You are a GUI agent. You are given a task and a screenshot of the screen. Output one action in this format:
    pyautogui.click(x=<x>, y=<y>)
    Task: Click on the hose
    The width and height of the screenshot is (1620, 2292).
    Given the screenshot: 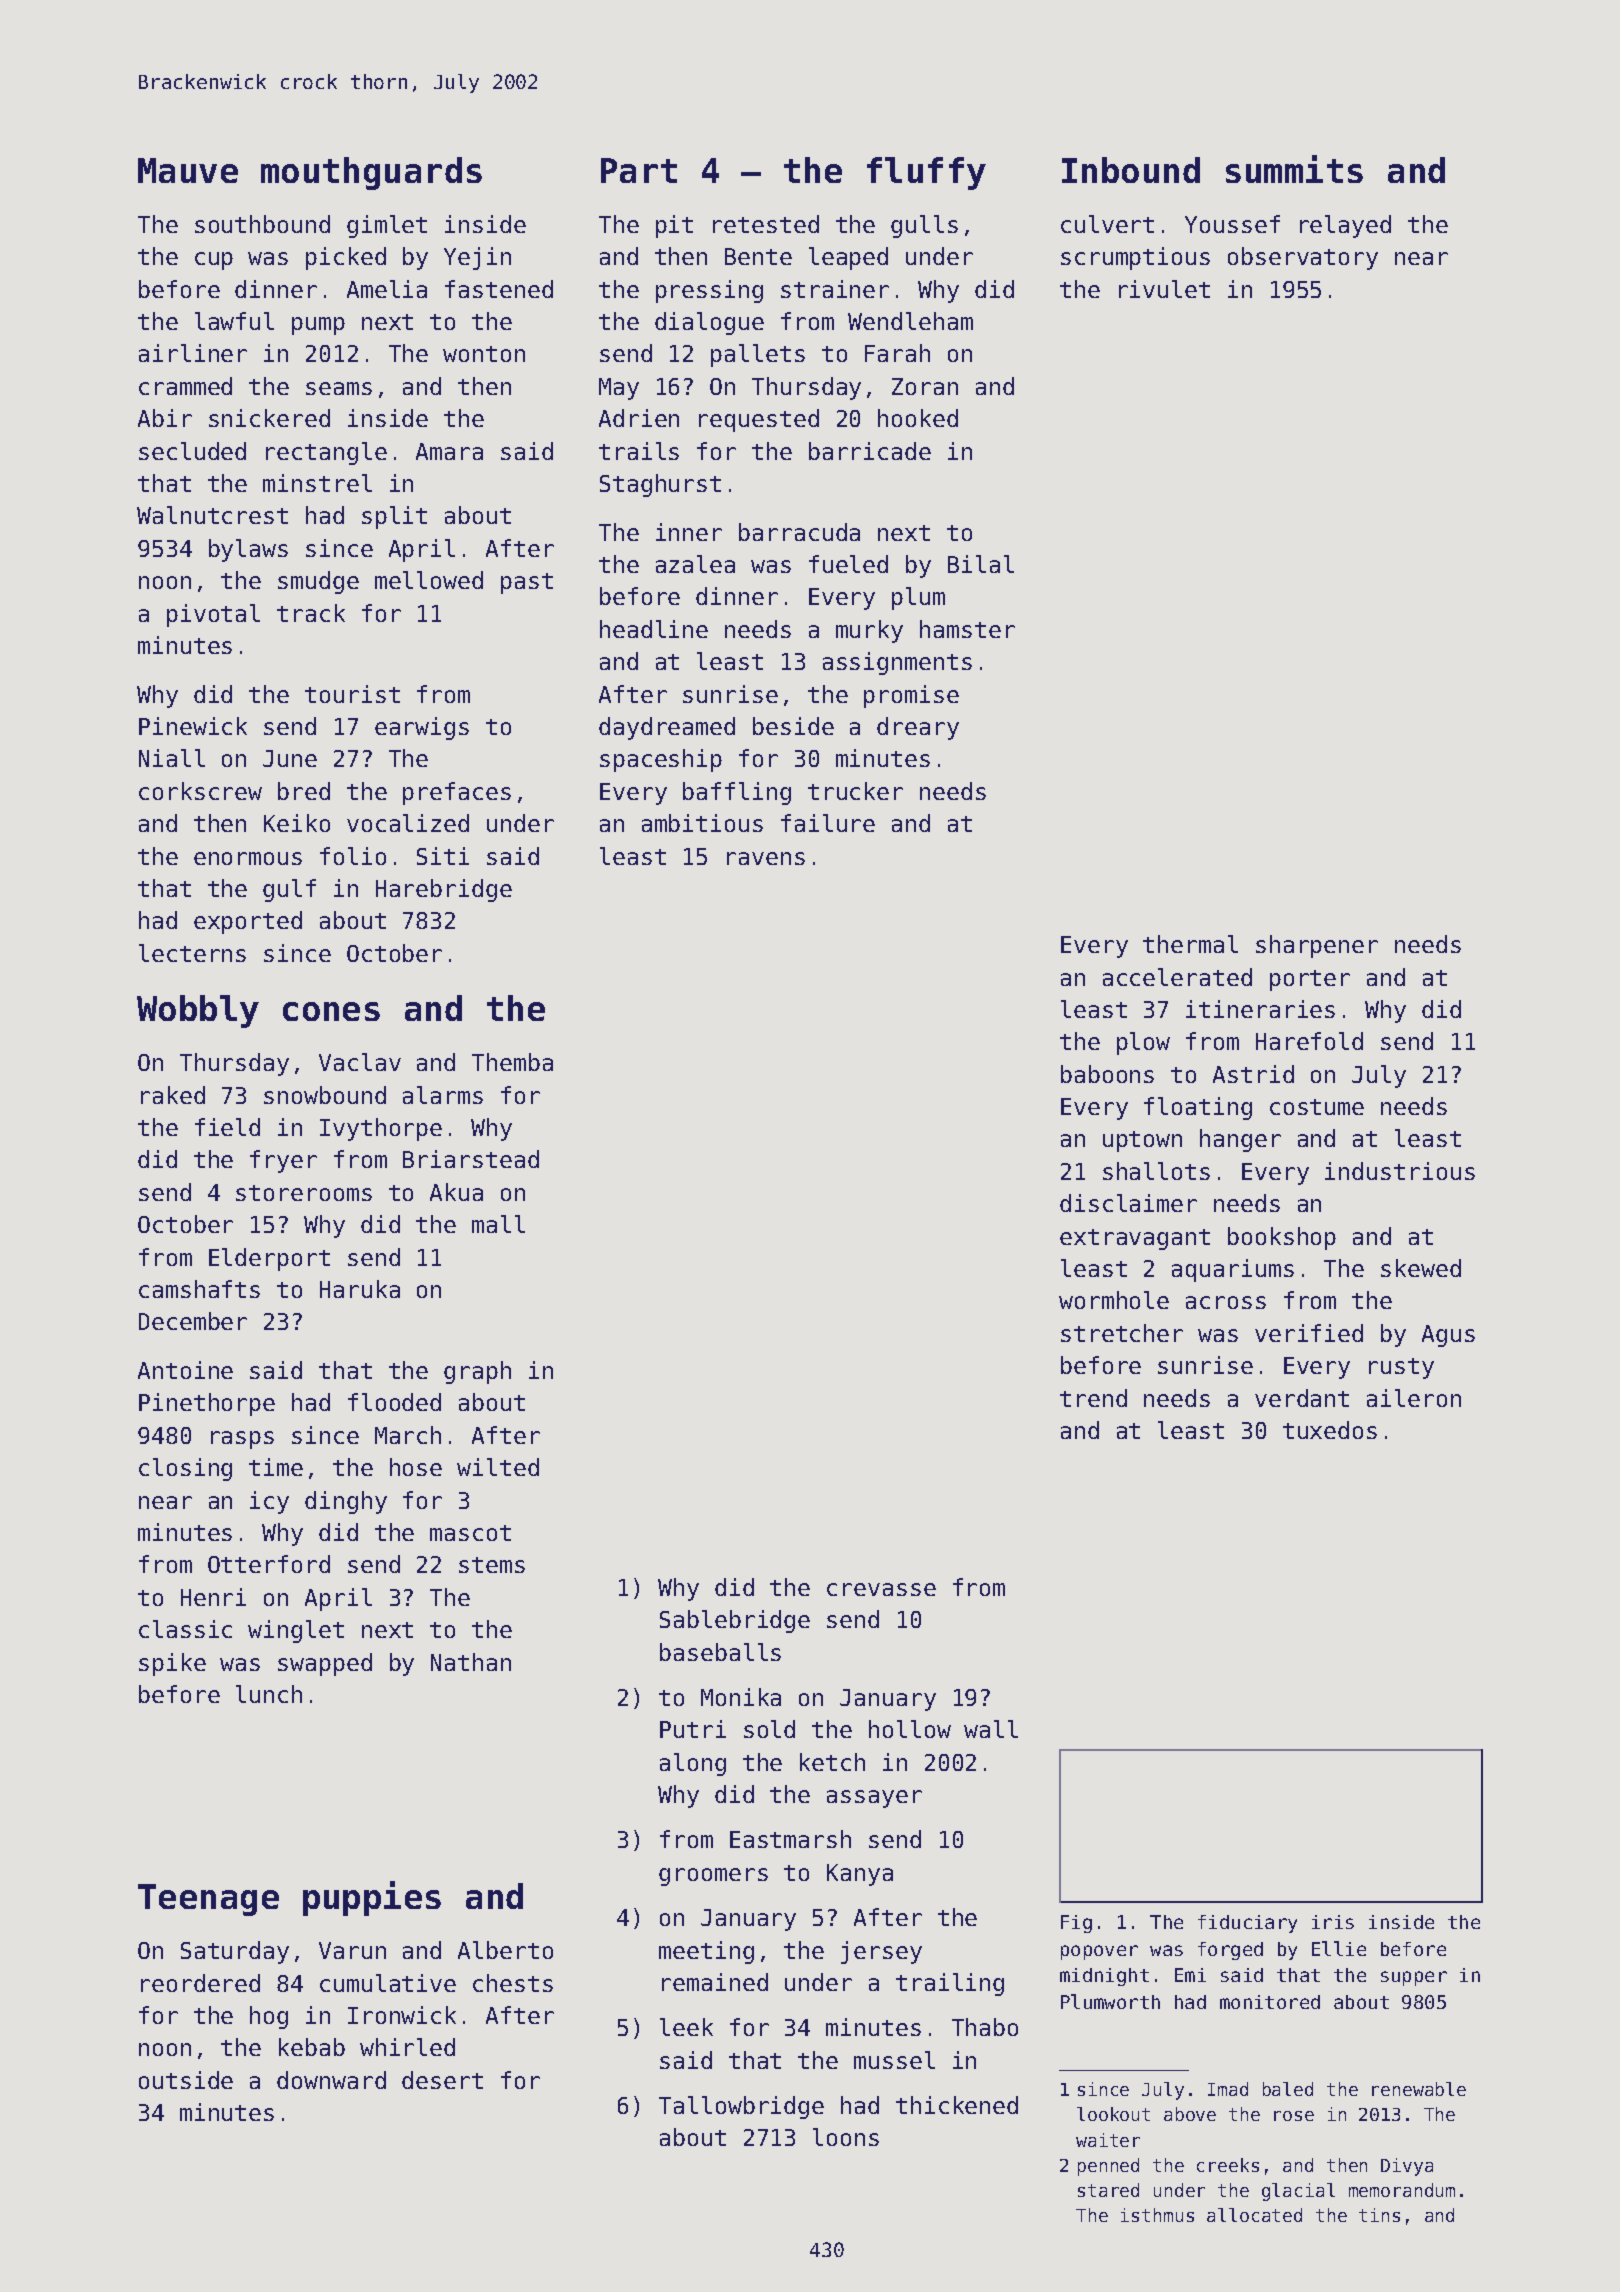 What is the action you would take?
    pyautogui.click(x=416, y=1467)
